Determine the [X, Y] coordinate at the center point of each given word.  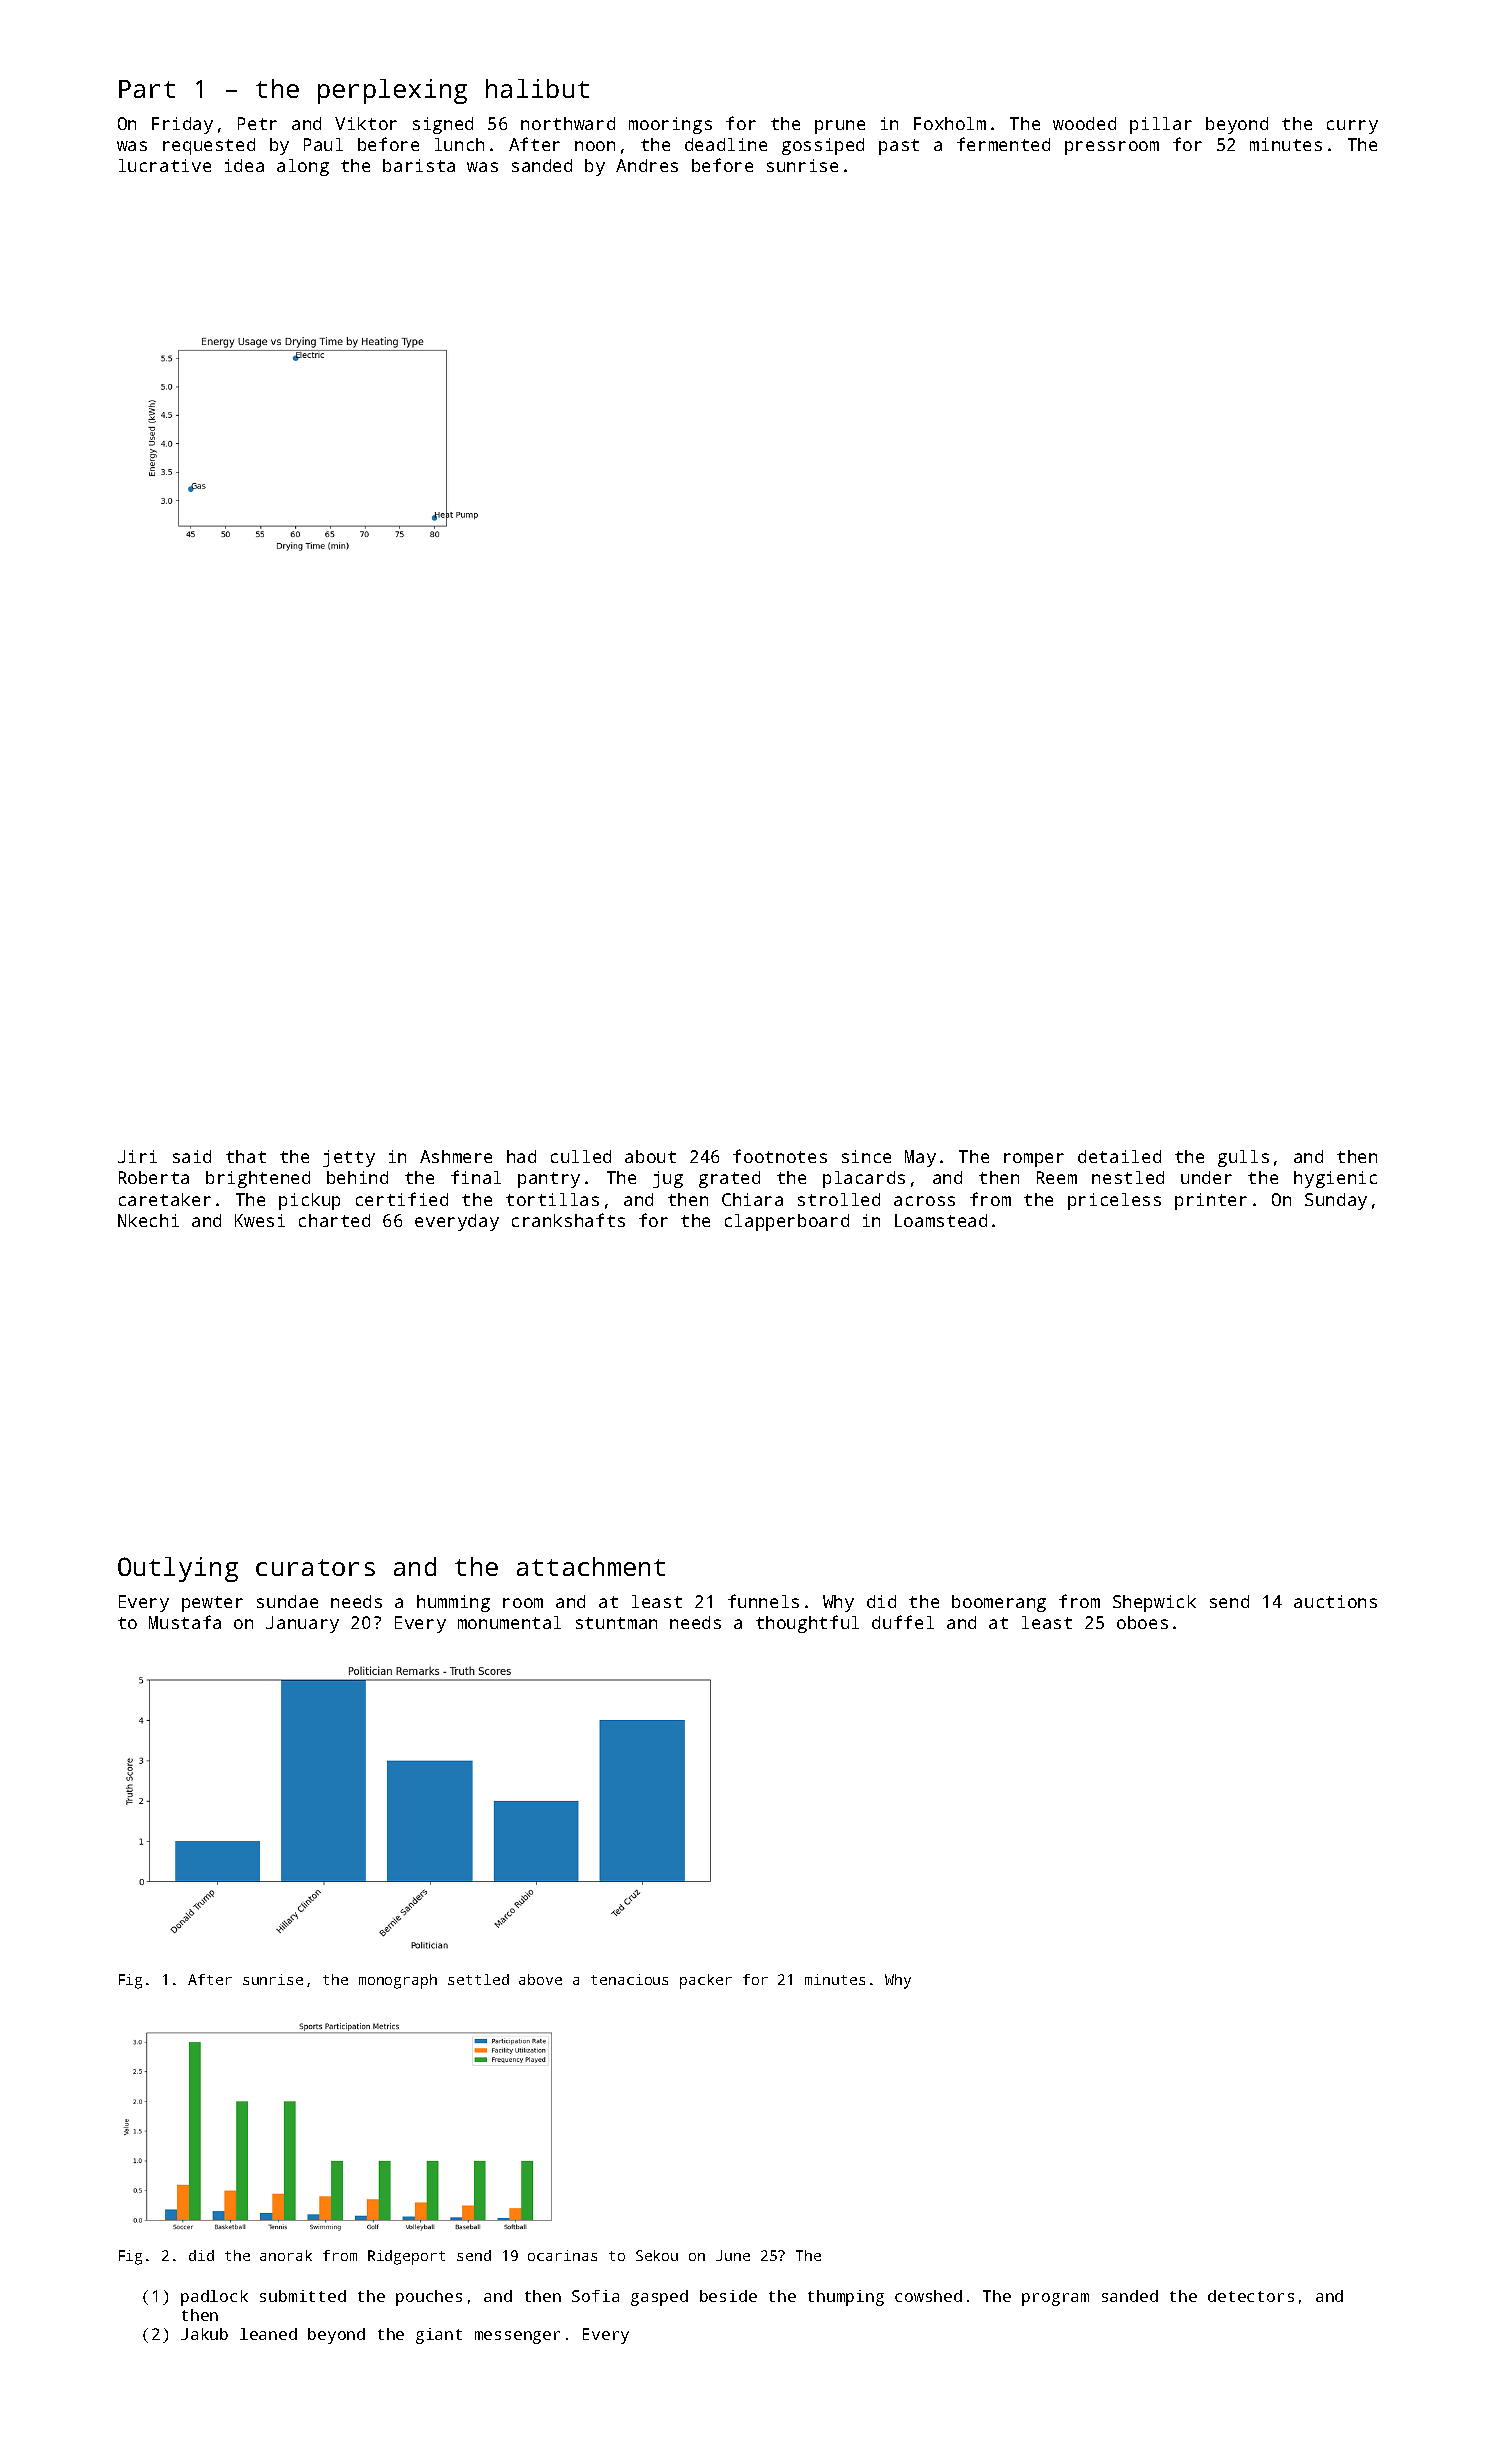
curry [1352, 127]
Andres [647, 165]
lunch [459, 144]
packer [706, 1981]
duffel [903, 1622]
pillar [1161, 125]
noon [595, 146]
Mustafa [185, 1622]
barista [419, 165]
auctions [1335, 1601]
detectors [1251, 2296]
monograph [398, 1981]
